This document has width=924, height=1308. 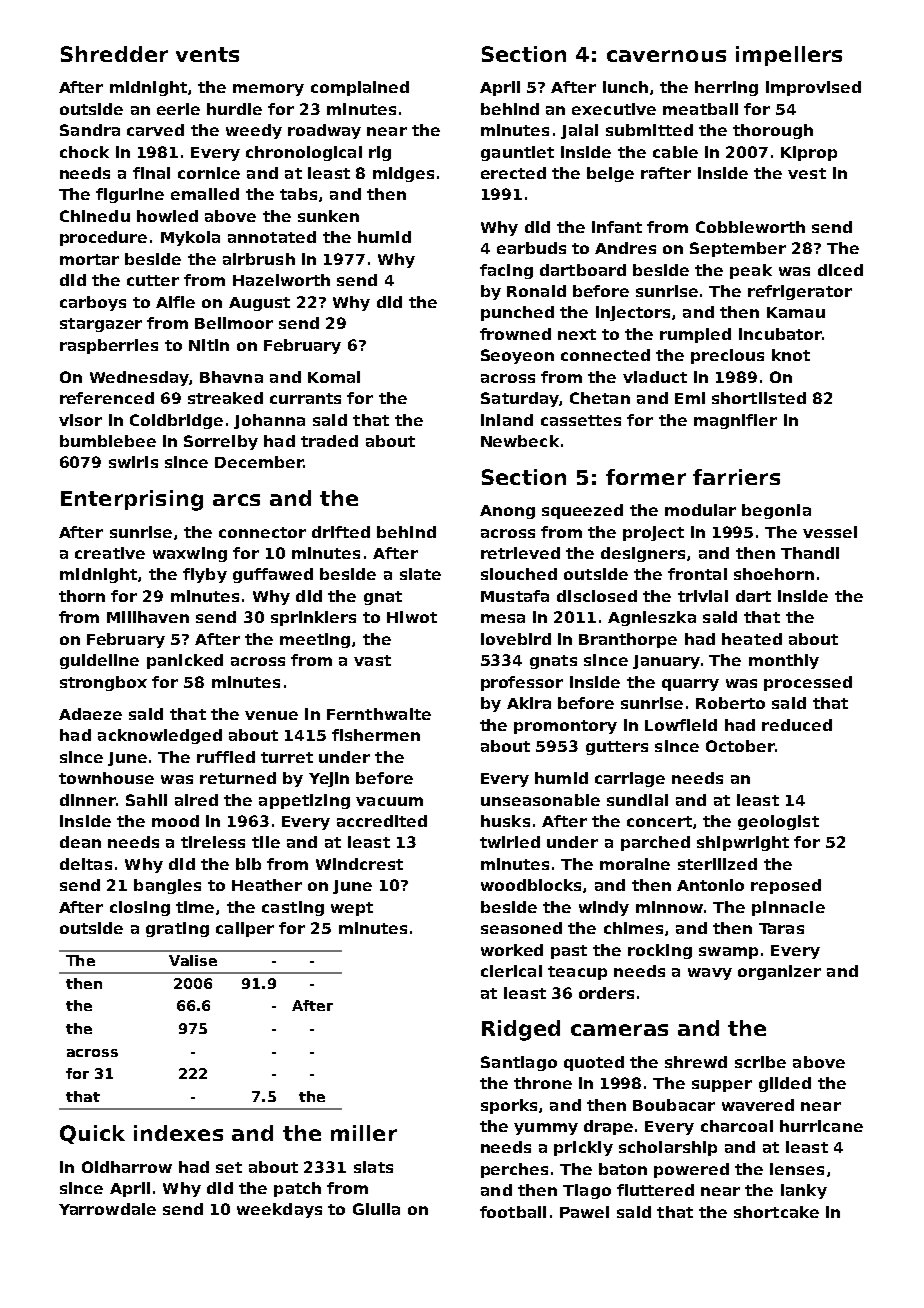 What do you see at coordinates (646, 477) in the document?
I see `former` at bounding box center [646, 477].
